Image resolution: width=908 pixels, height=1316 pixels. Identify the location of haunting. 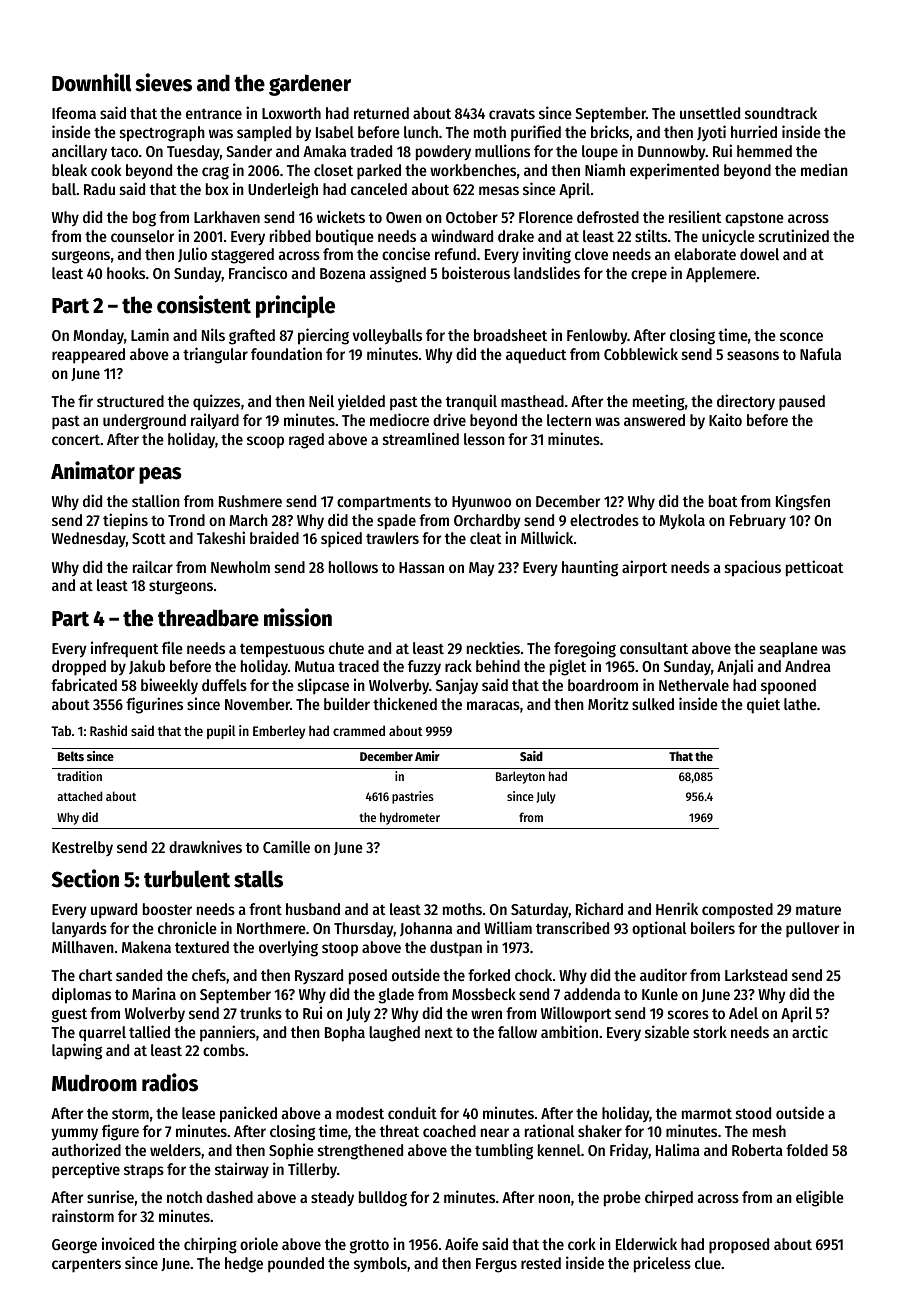
(590, 568).
